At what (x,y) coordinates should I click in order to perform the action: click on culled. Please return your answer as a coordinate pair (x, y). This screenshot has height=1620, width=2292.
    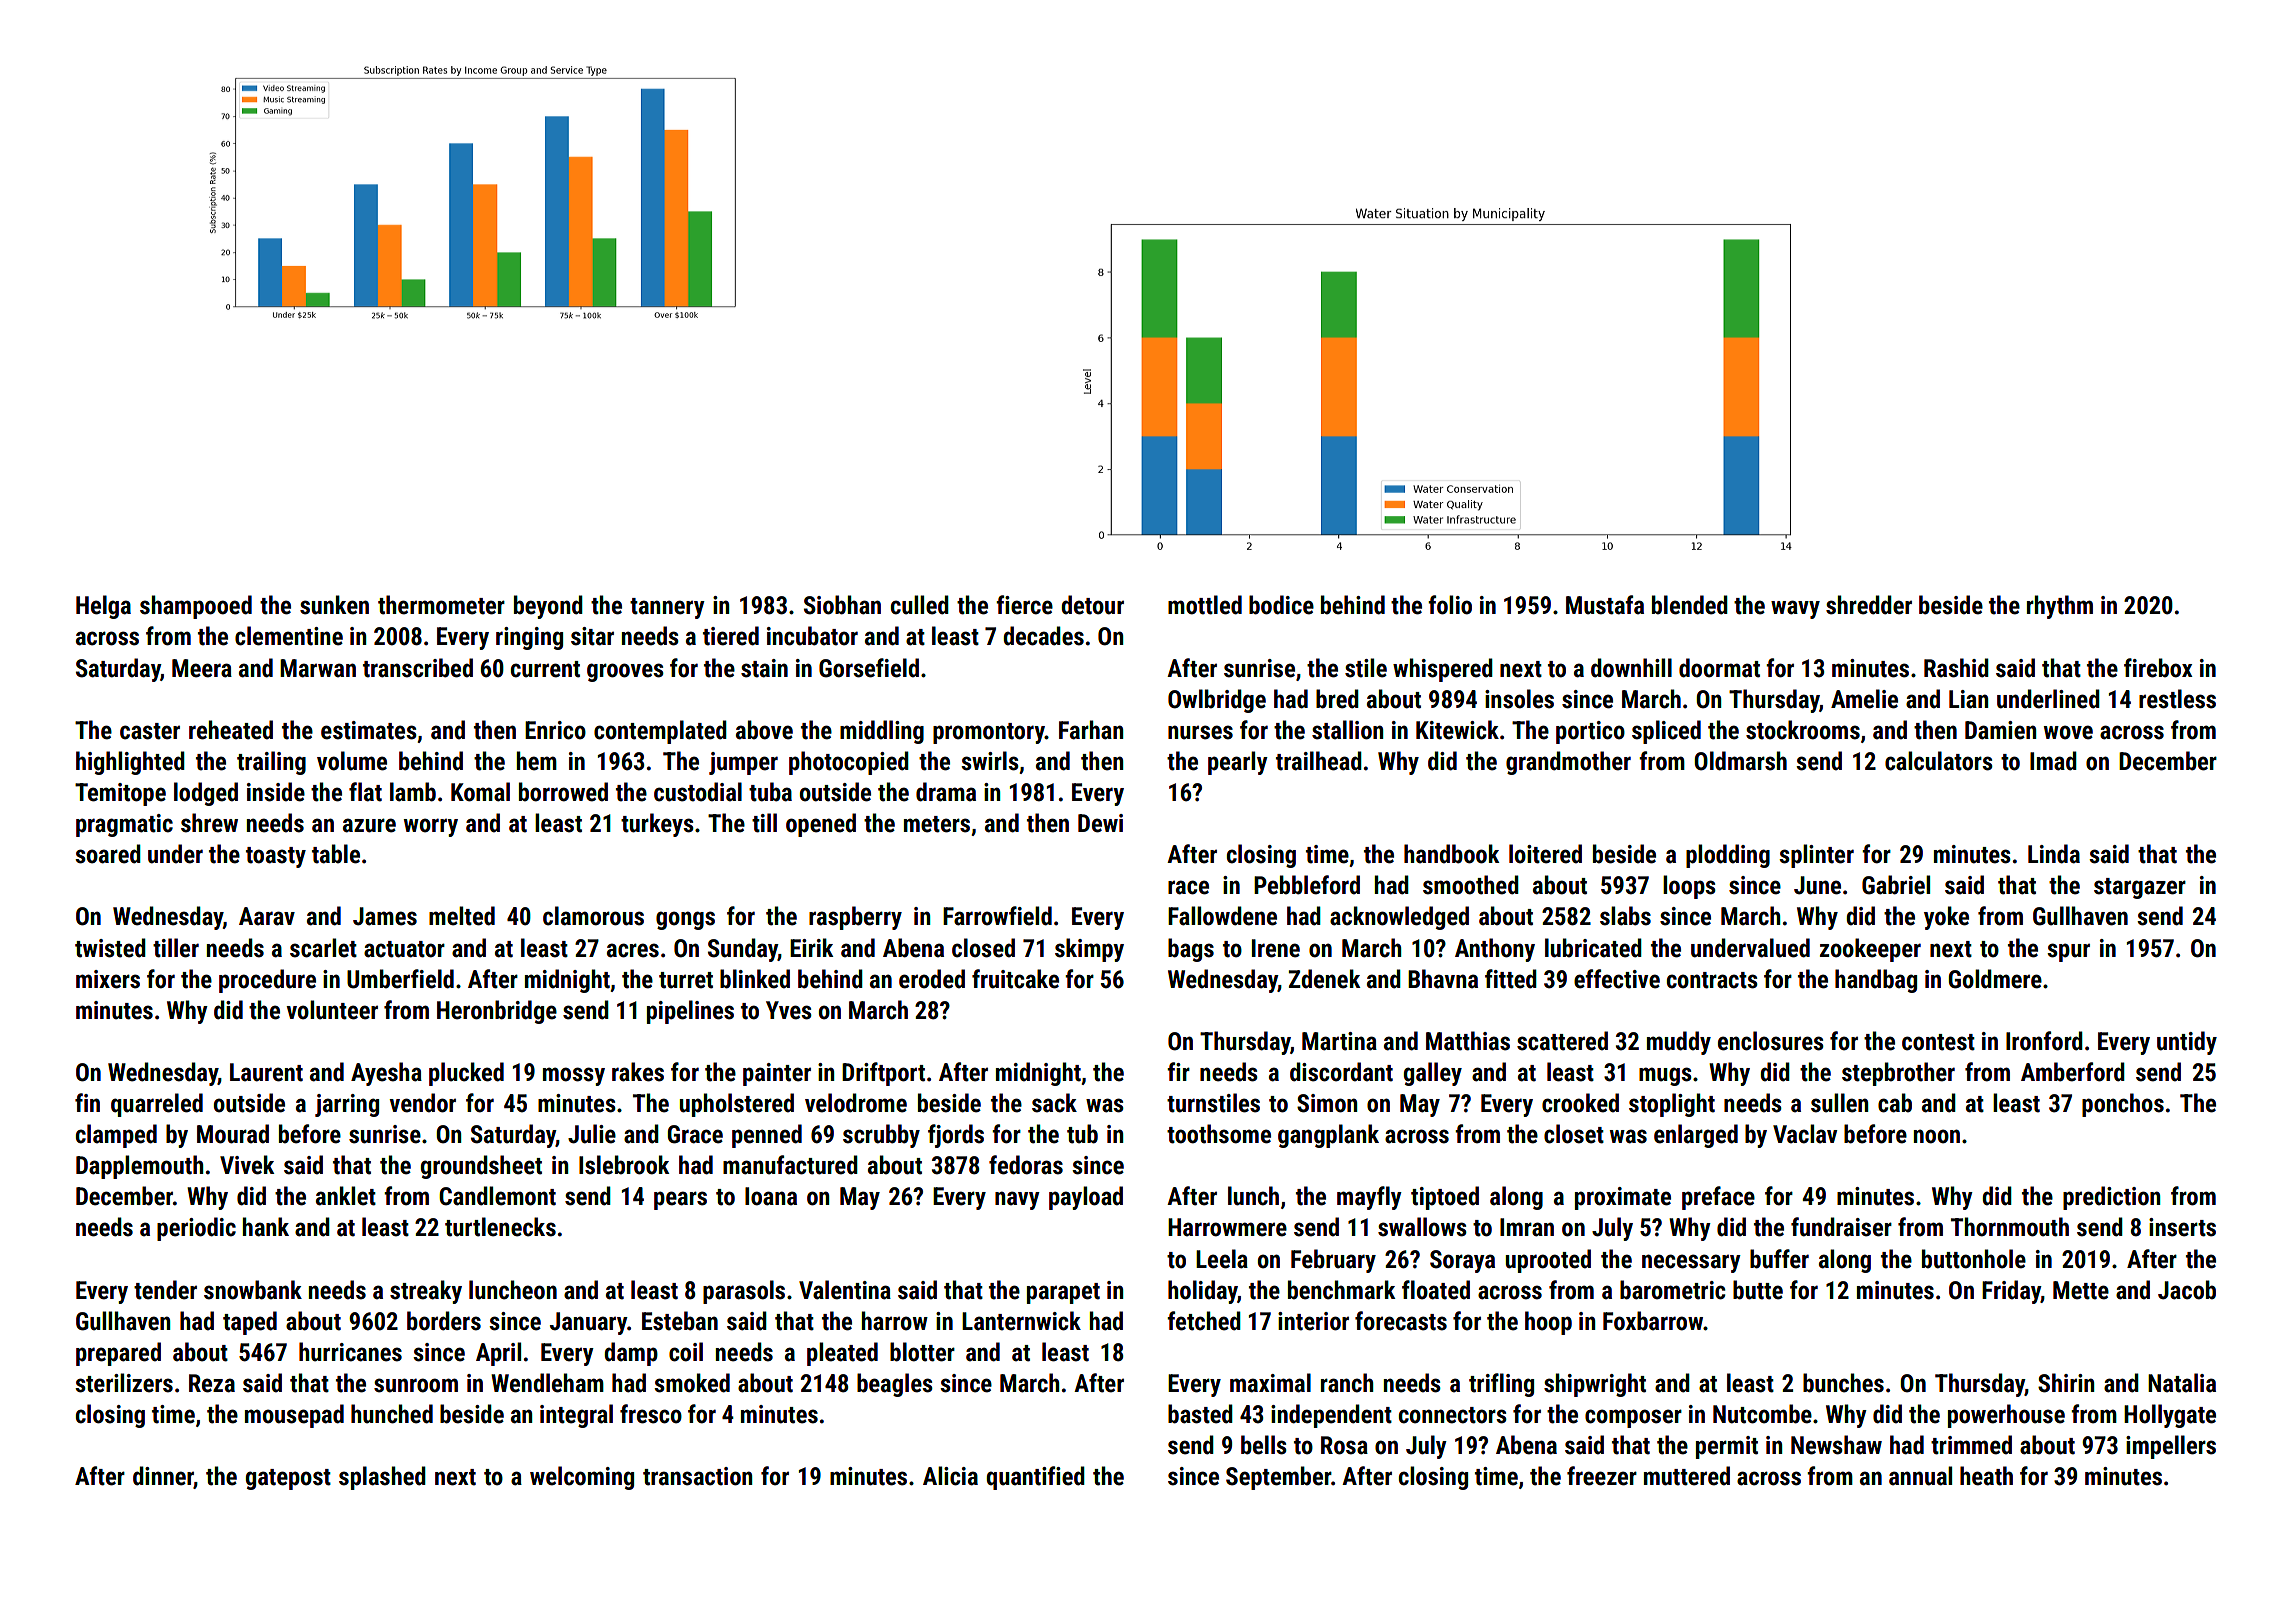
    Looking at the image, I should click on (920, 605).
